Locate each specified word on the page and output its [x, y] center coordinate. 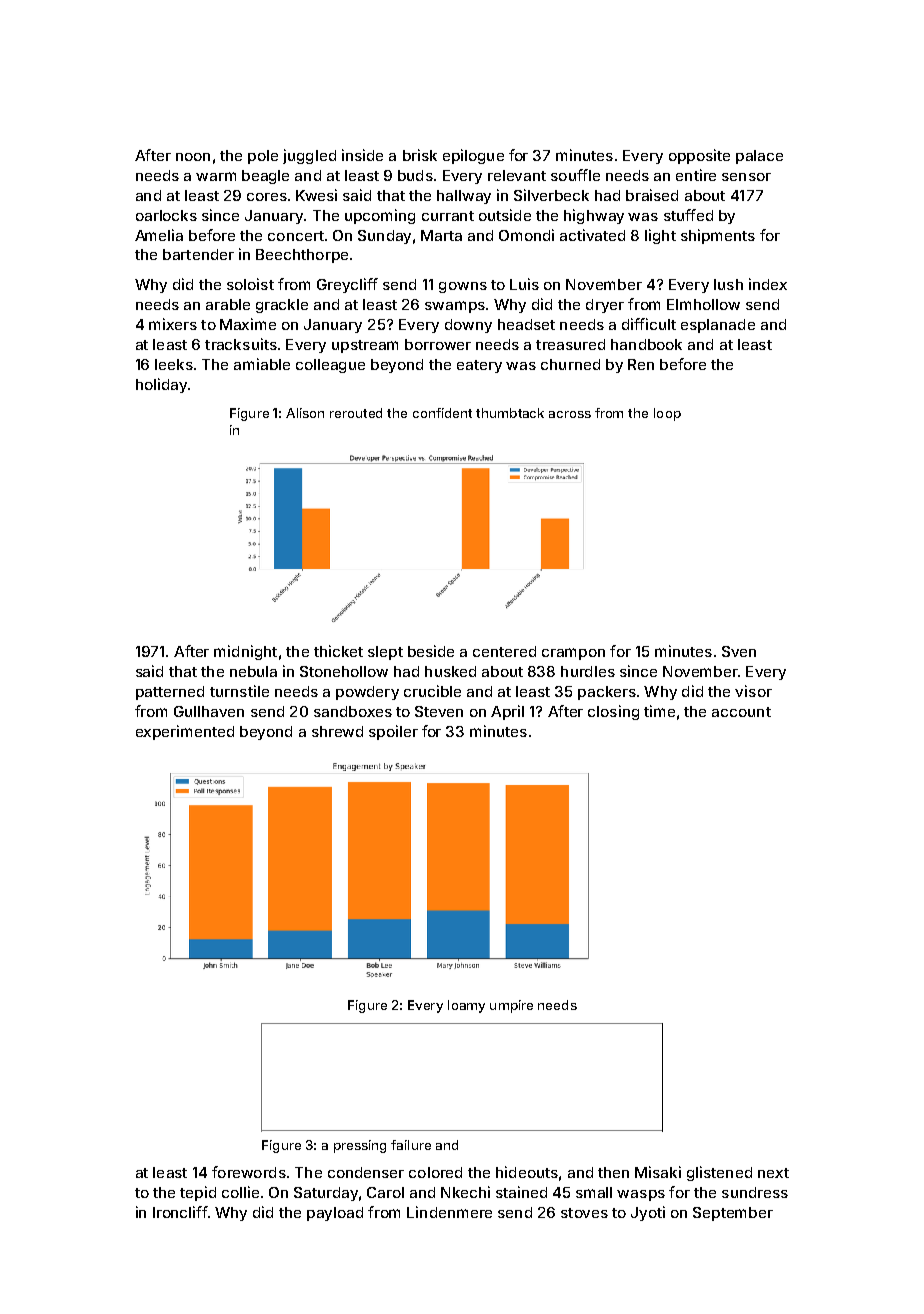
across [570, 414]
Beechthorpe [302, 256]
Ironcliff [180, 1212]
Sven [739, 651]
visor [753, 691]
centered [504, 651]
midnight [245, 652]
